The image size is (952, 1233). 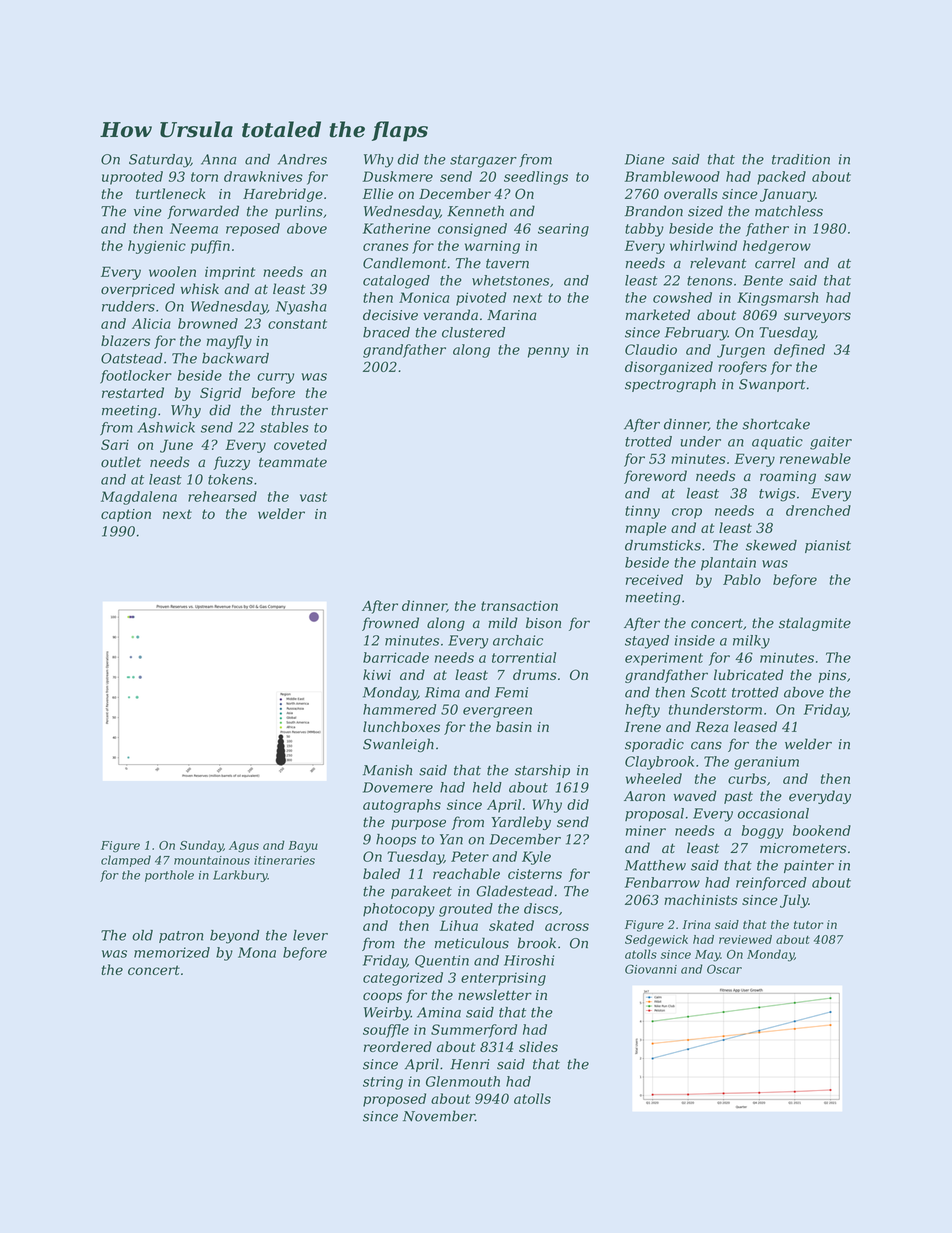 I want to click on Magdalena, so click(x=139, y=498).
